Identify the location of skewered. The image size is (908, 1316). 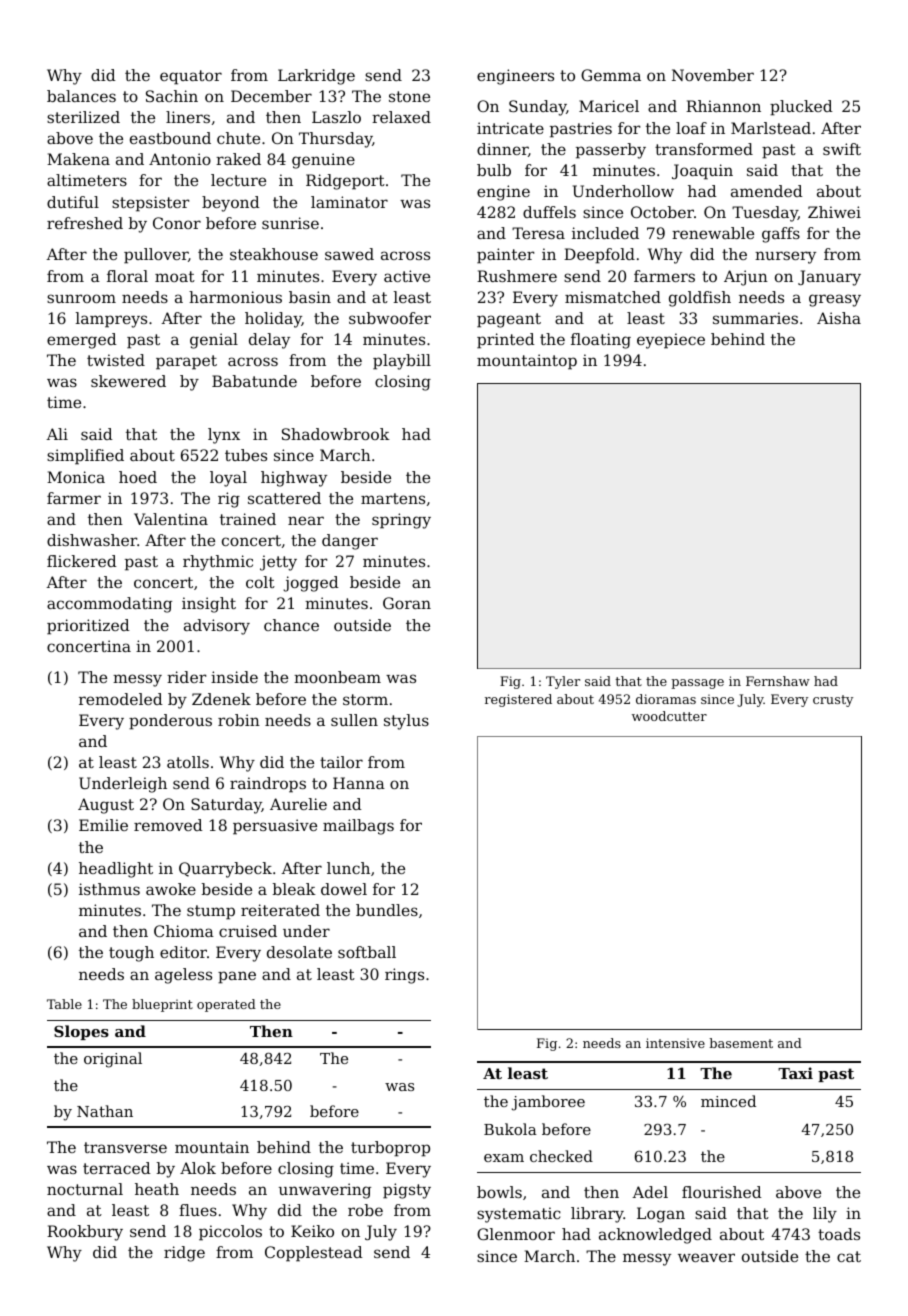
(128, 381).
